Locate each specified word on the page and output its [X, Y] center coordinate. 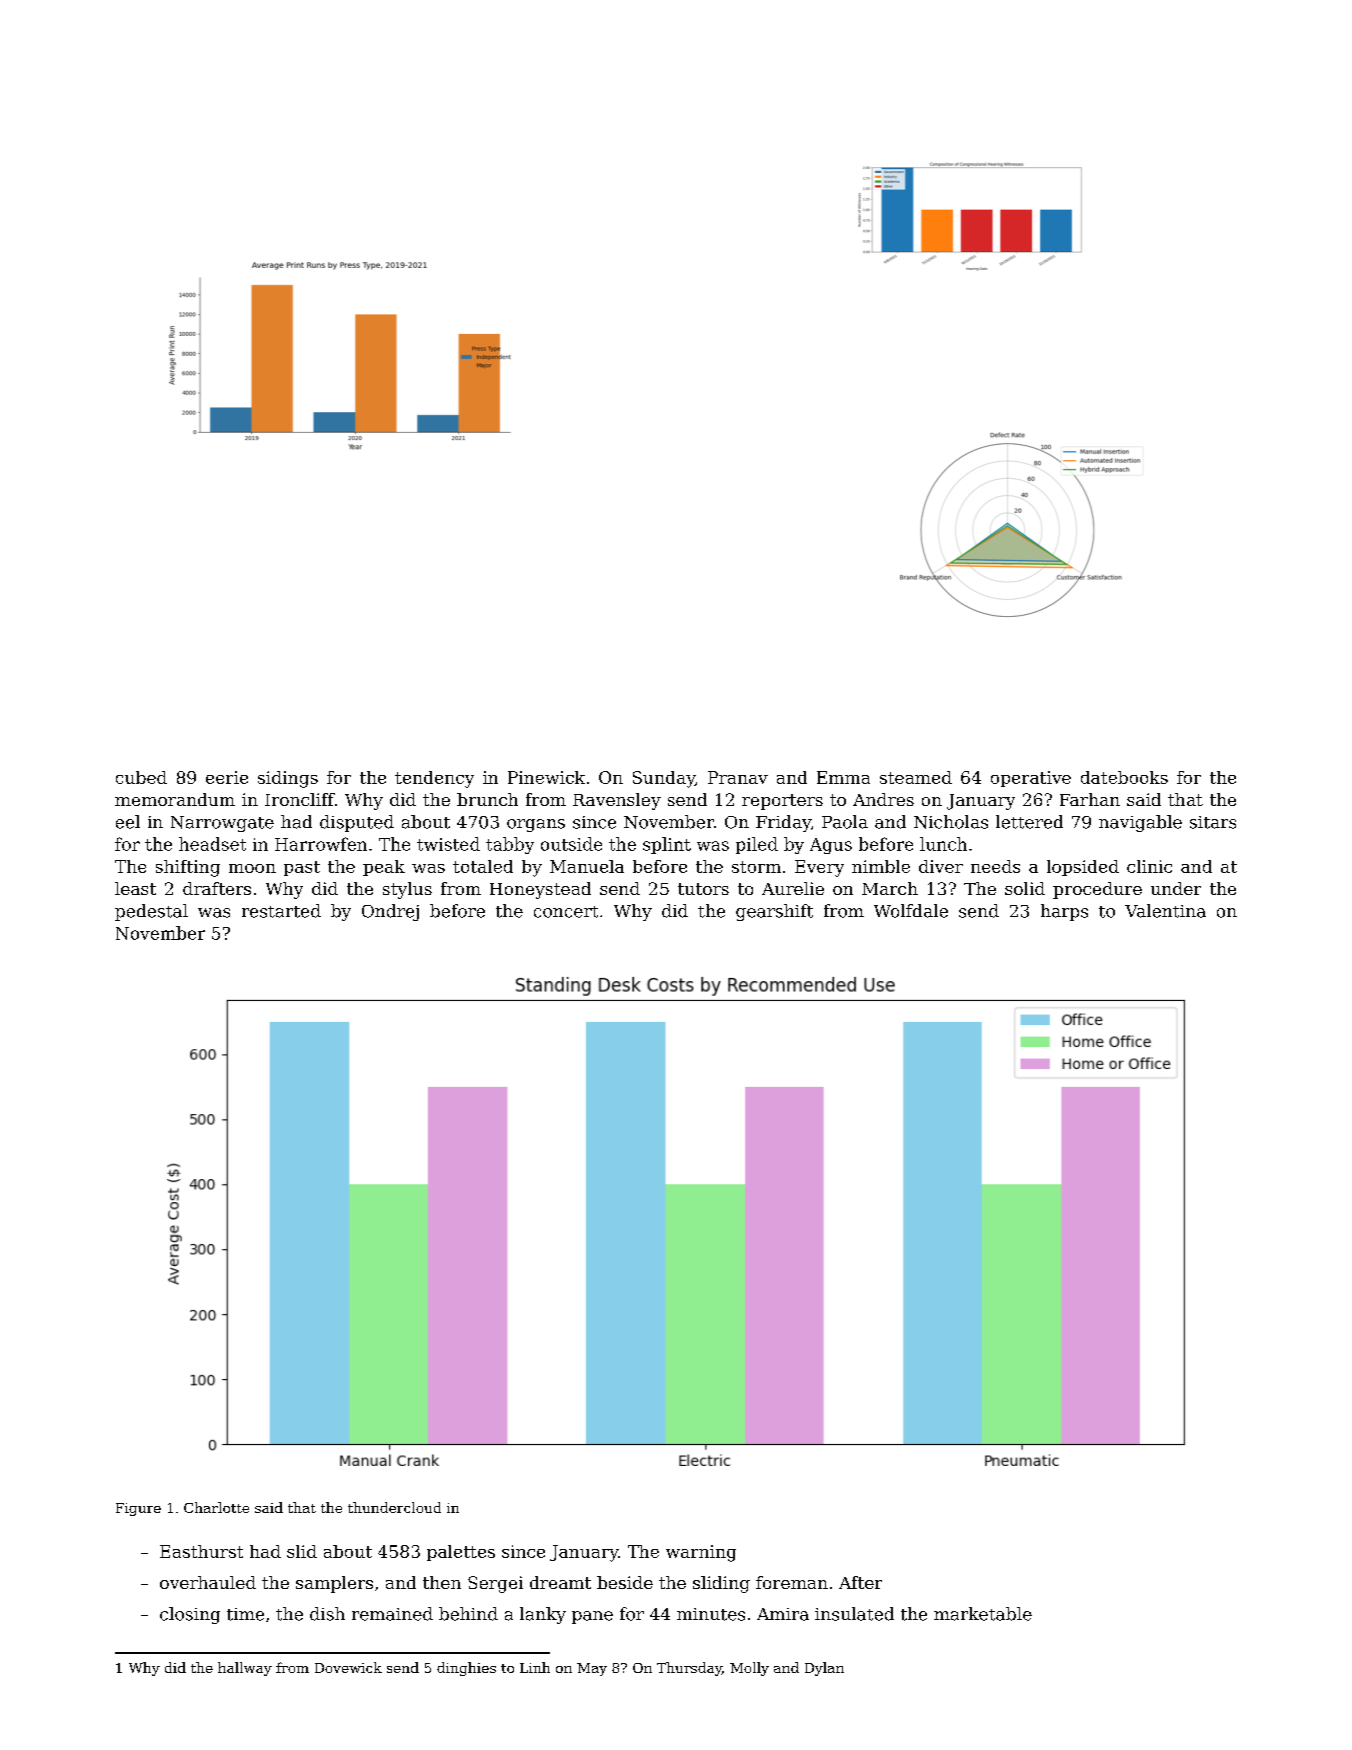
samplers [334, 1584]
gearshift [774, 912]
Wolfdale [911, 911]
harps [1064, 912]
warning [701, 1553]
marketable [983, 1614]
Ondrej [390, 912]
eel [128, 822]
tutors [703, 889]
